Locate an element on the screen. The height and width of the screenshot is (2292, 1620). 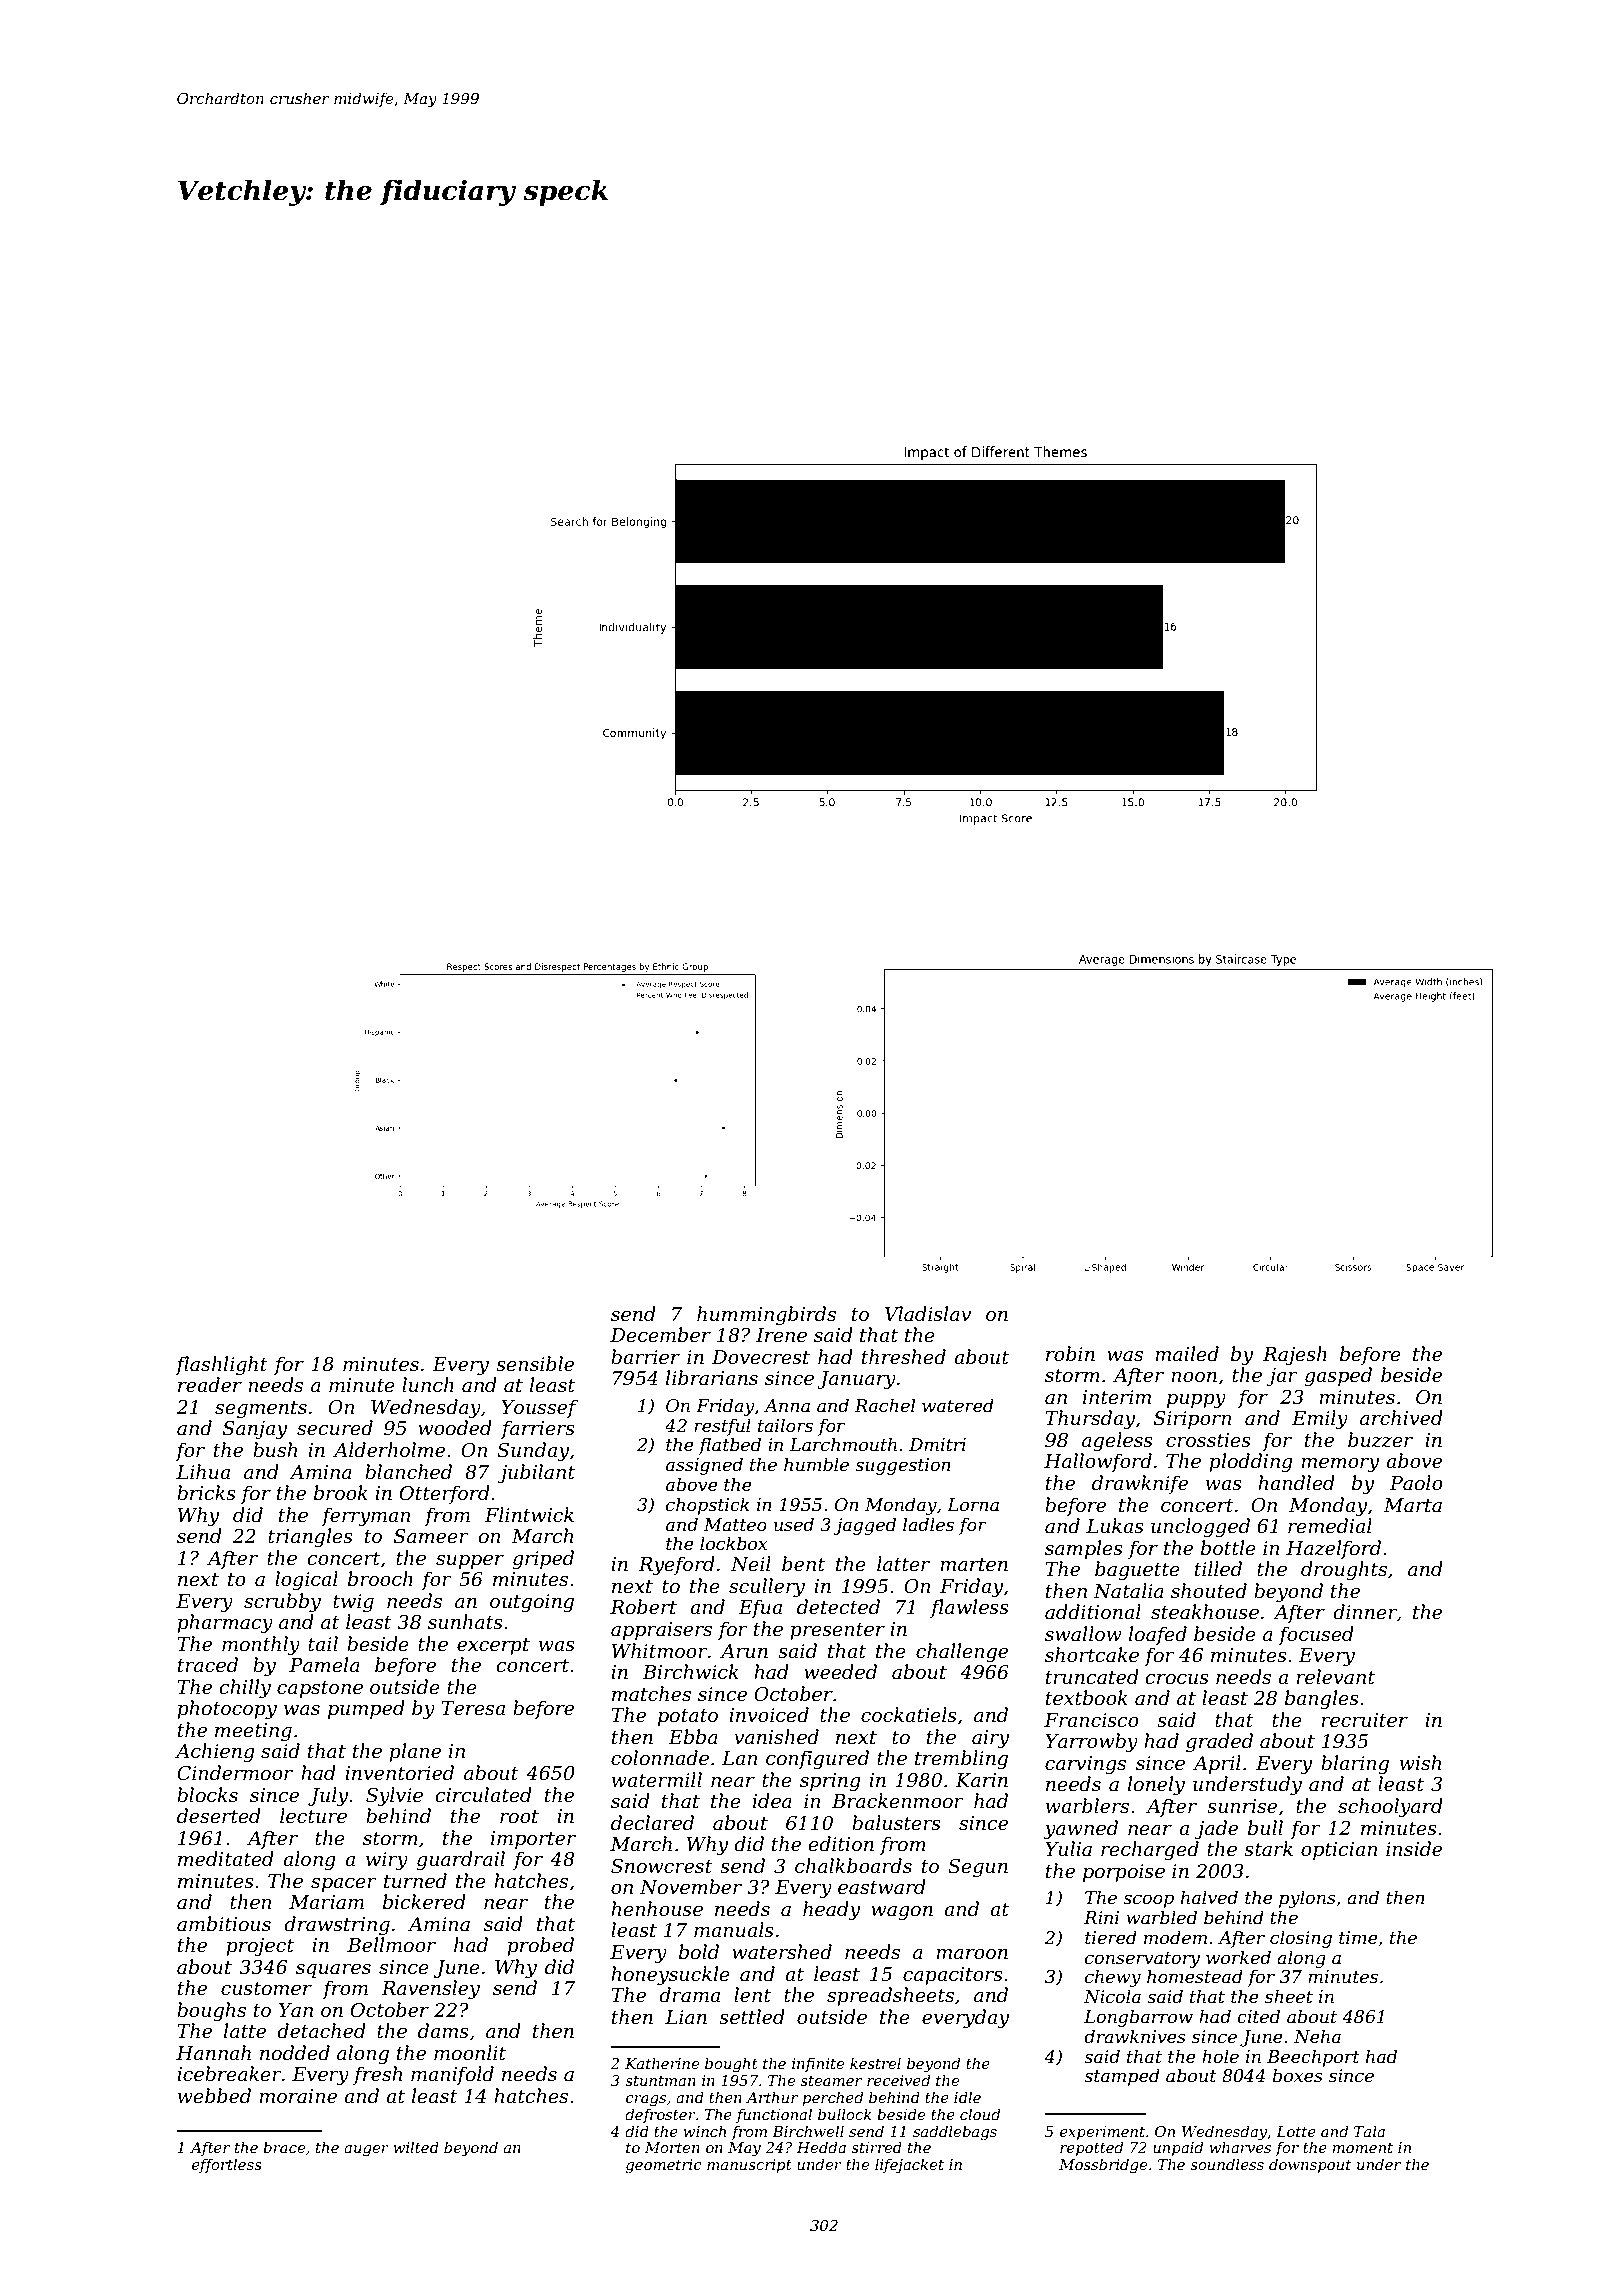
effortless is located at coordinates (227, 2165).
